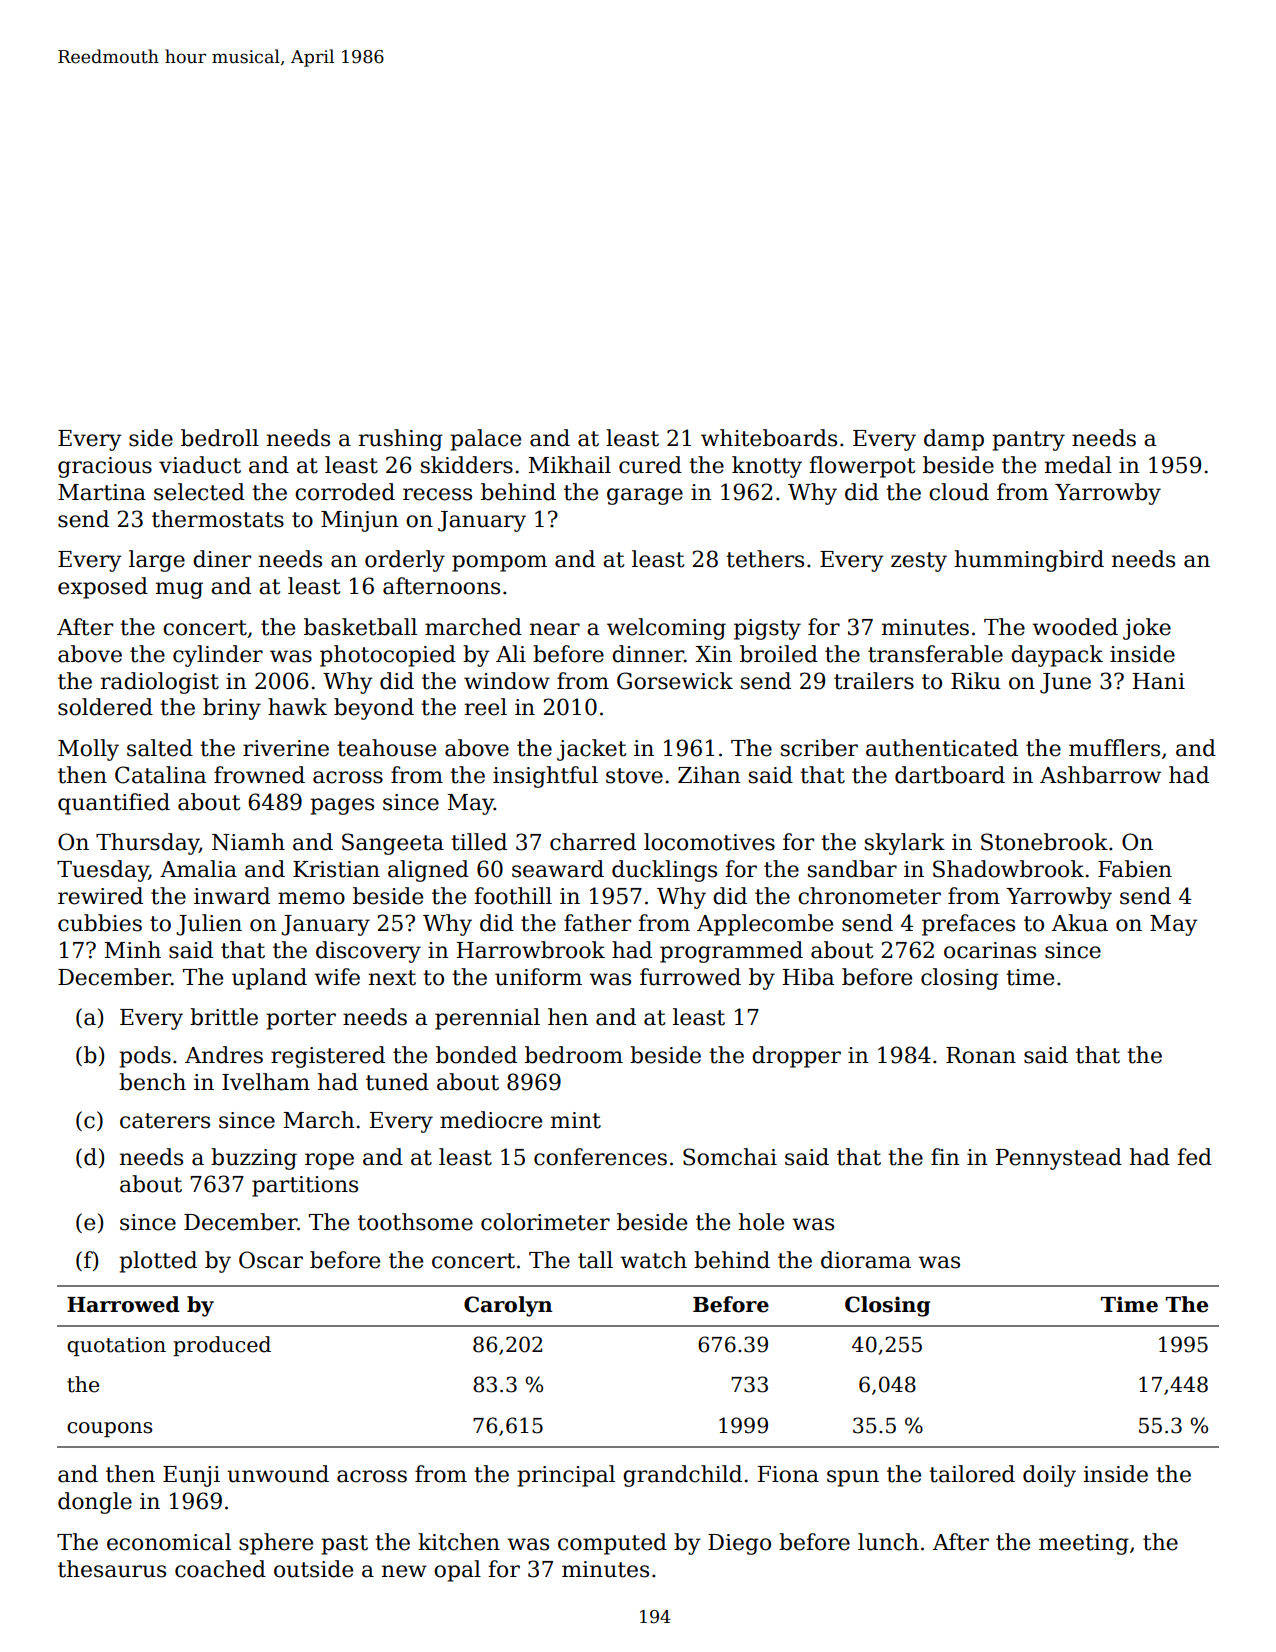  What do you see at coordinates (513, 896) in the screenshot?
I see `foothill` at bounding box center [513, 896].
